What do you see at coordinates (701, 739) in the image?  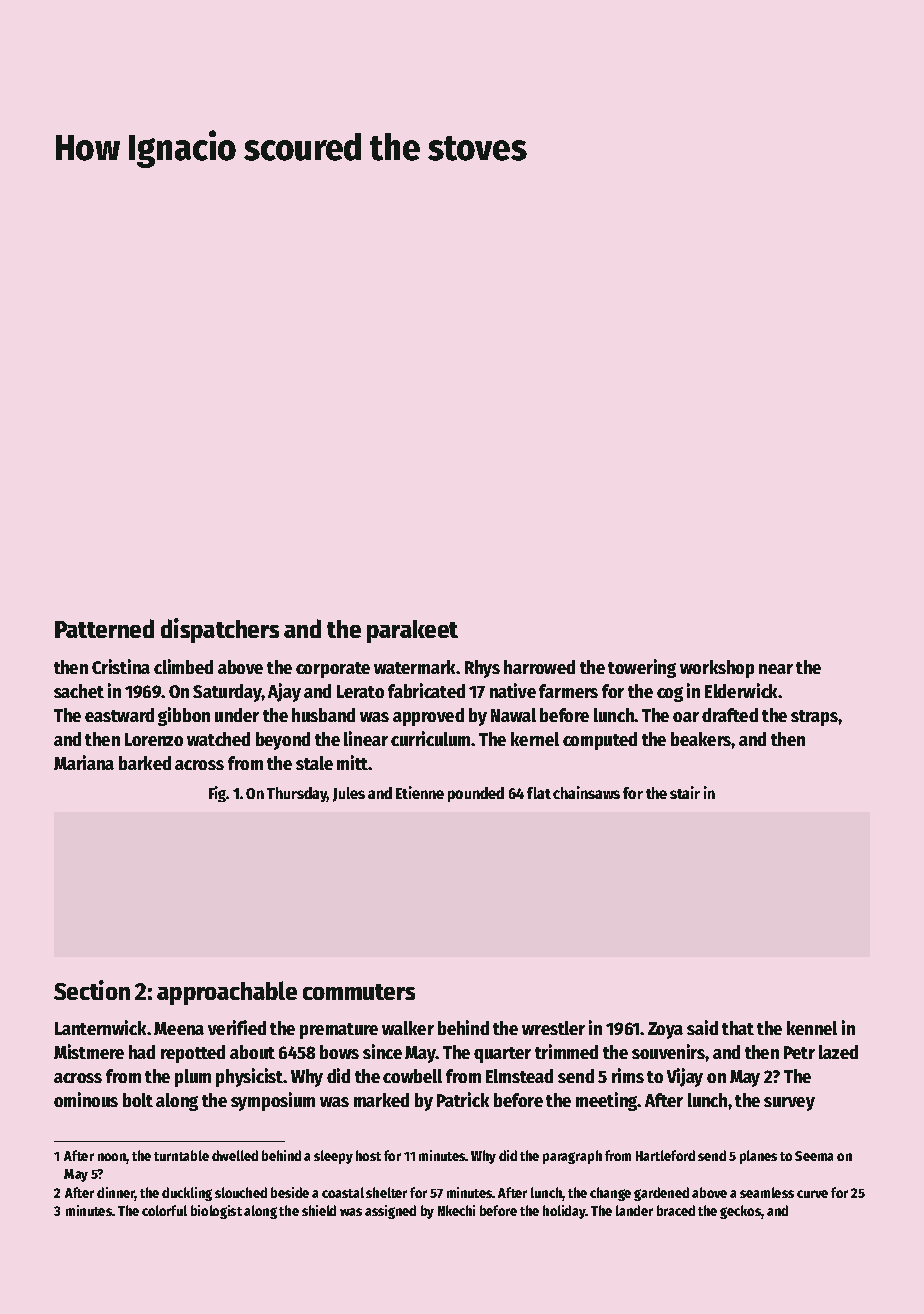 I see `beakers` at bounding box center [701, 739].
